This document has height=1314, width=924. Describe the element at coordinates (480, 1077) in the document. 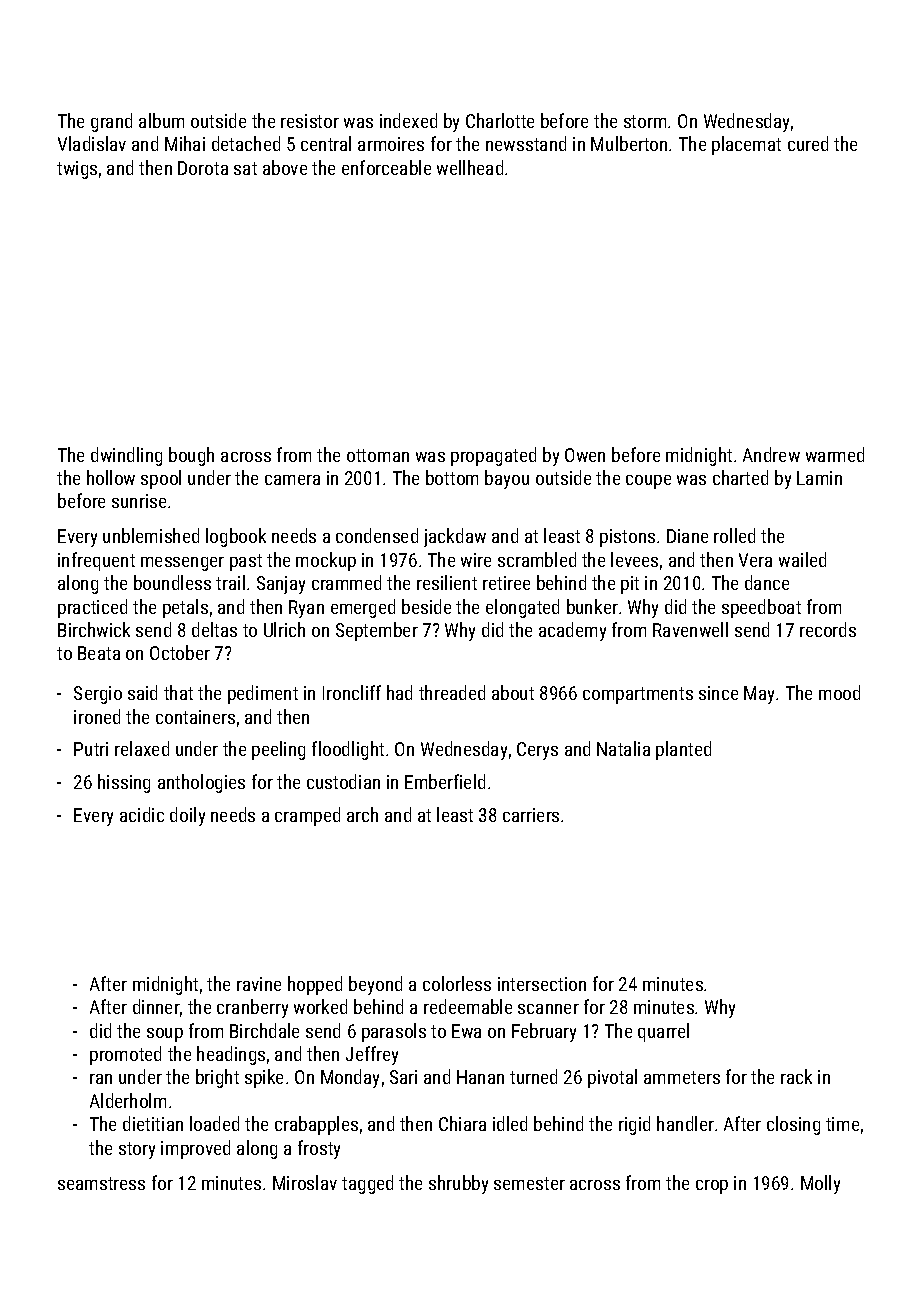

I see `Hanan` at that location.
